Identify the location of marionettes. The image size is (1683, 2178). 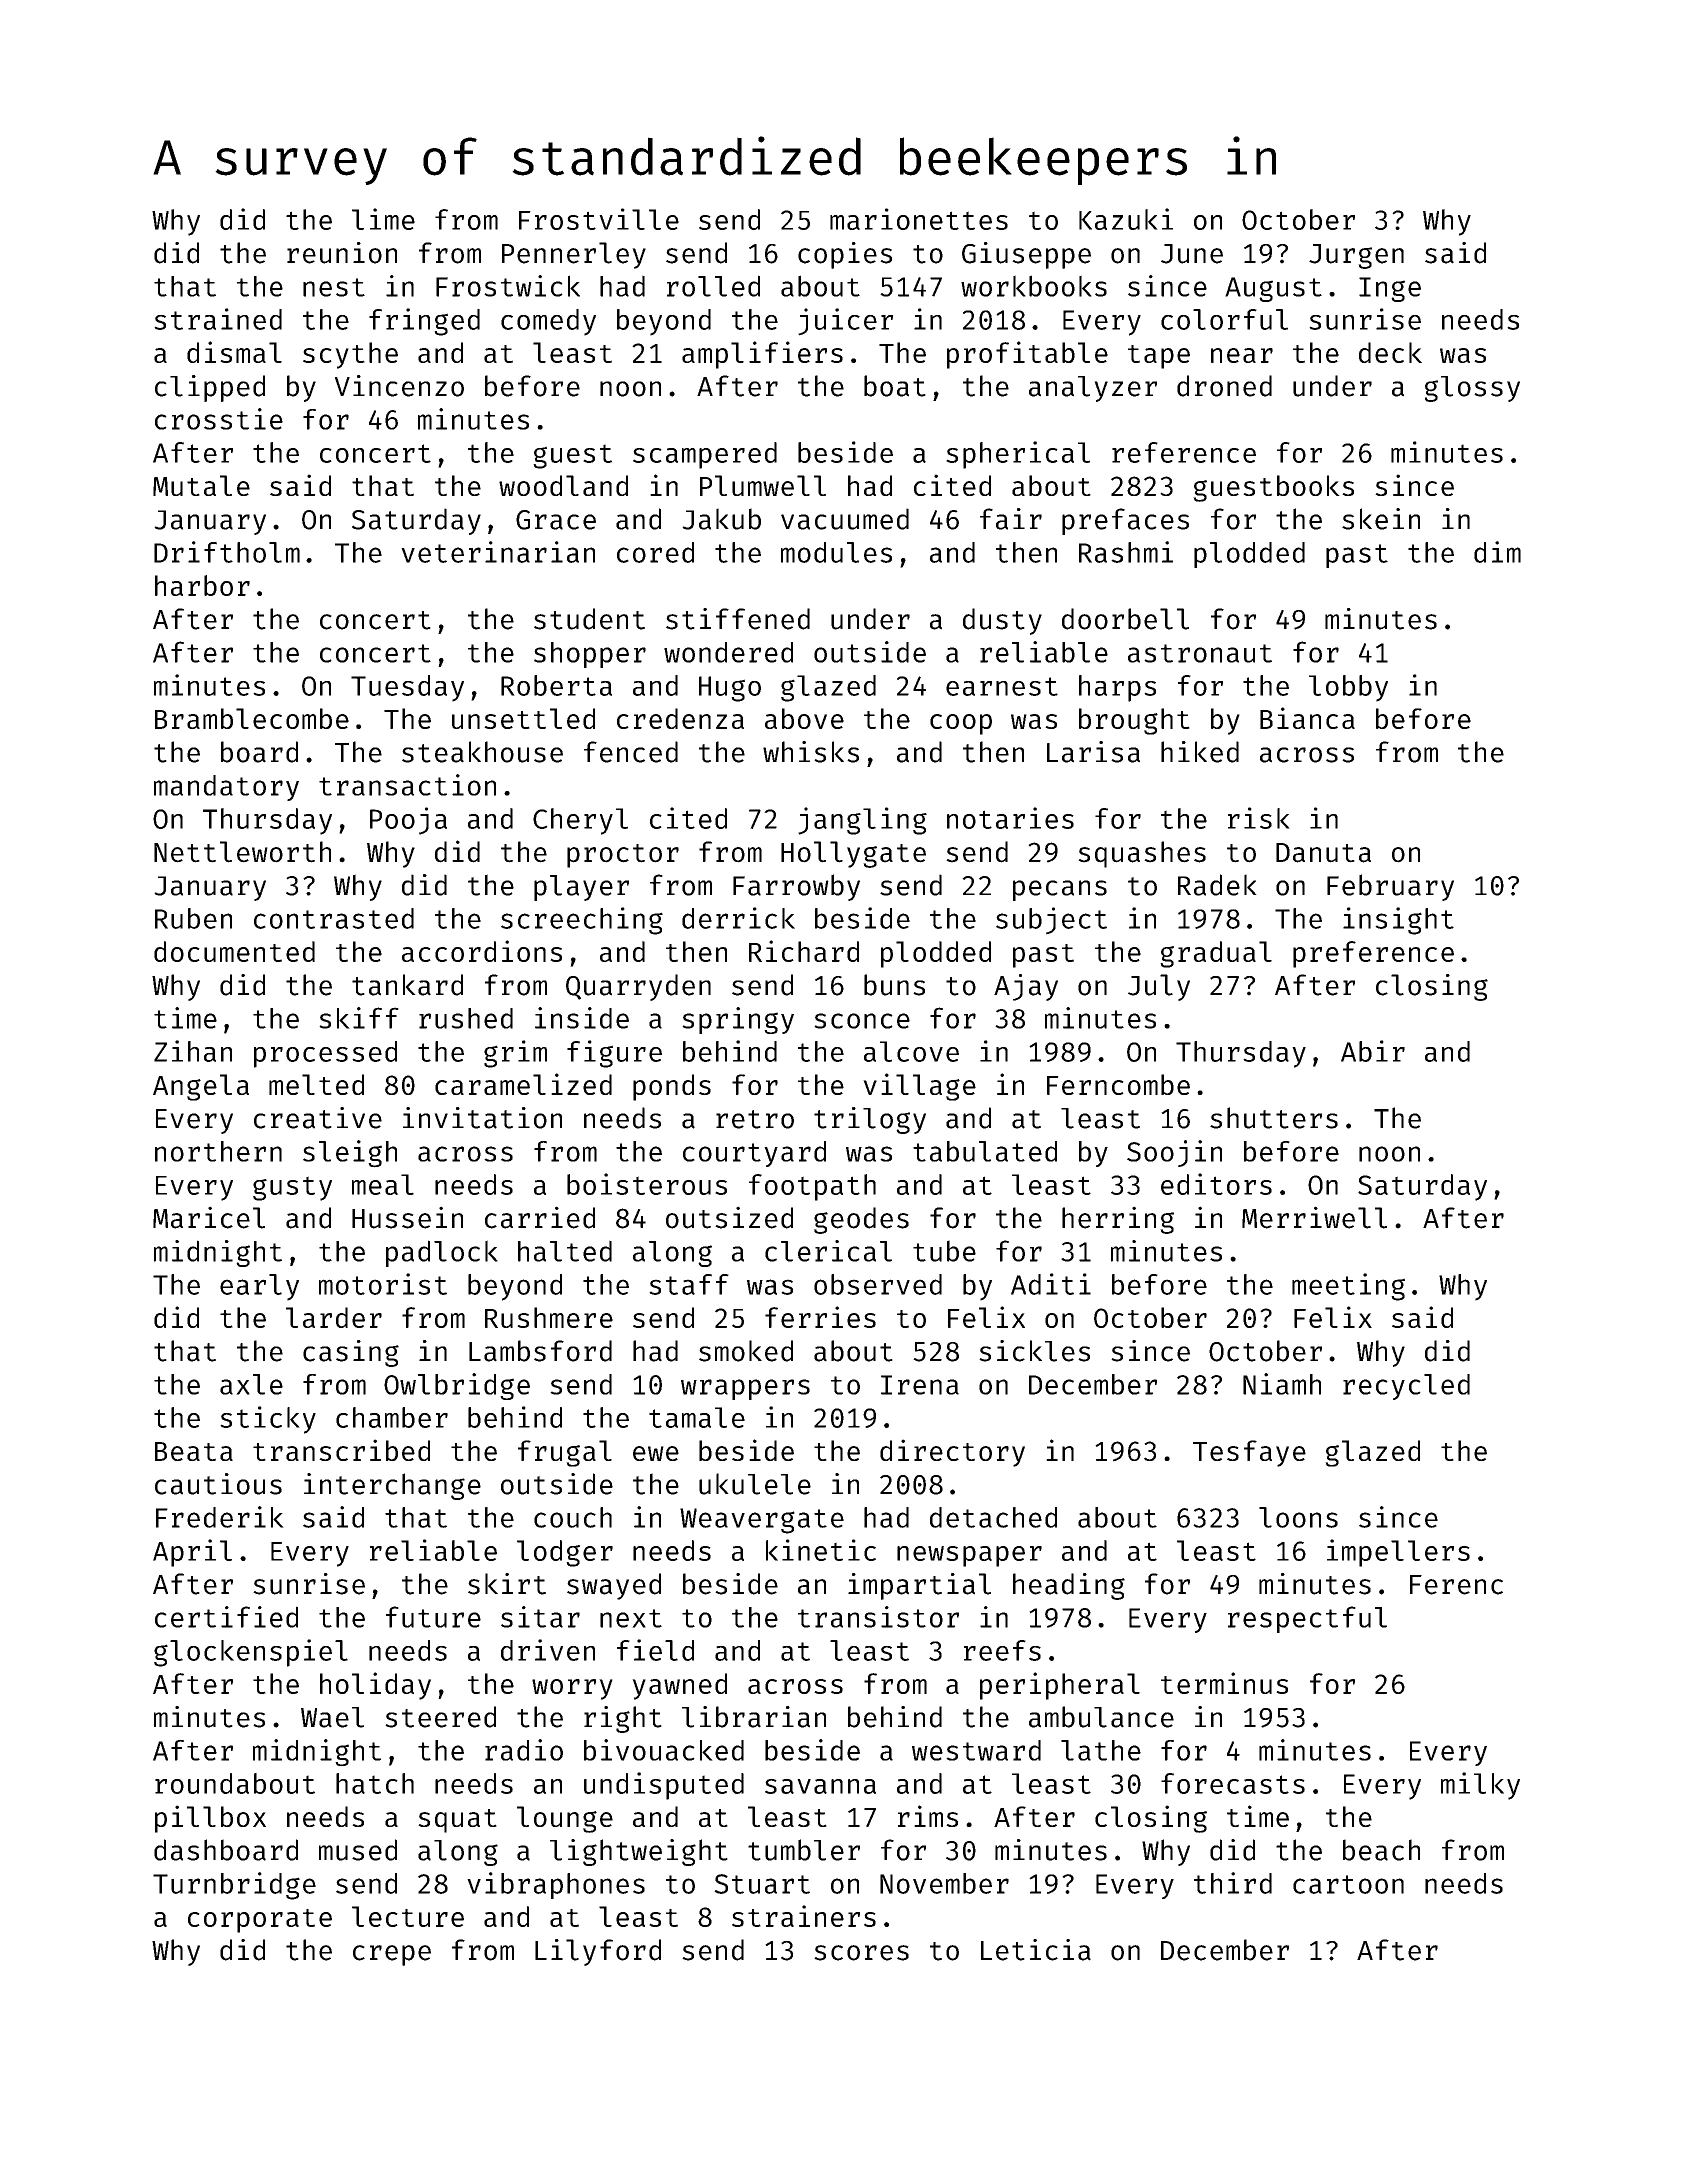
(919, 219).
